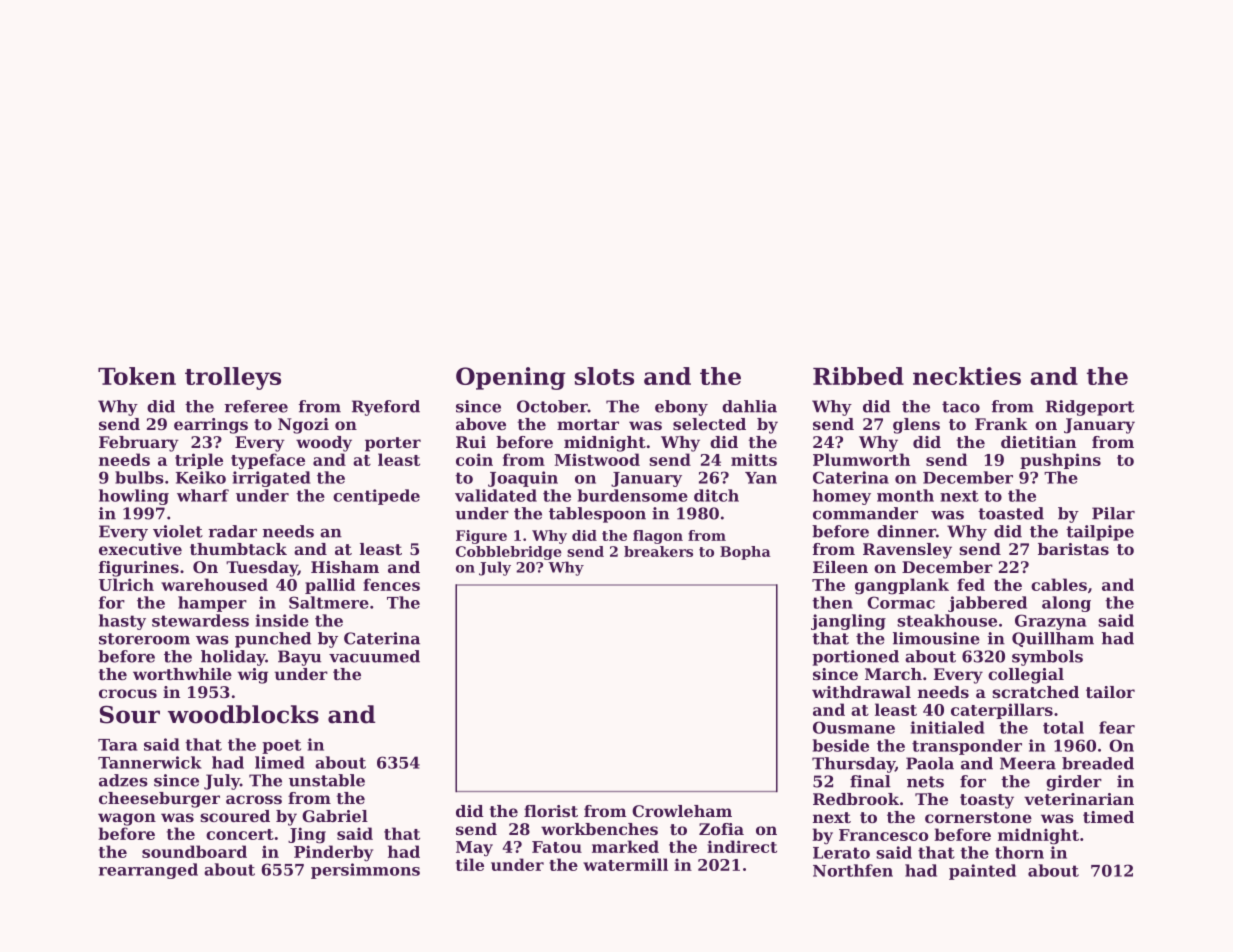 This page has height=952, width=1233. I want to click on Cobblebridge, so click(509, 553).
